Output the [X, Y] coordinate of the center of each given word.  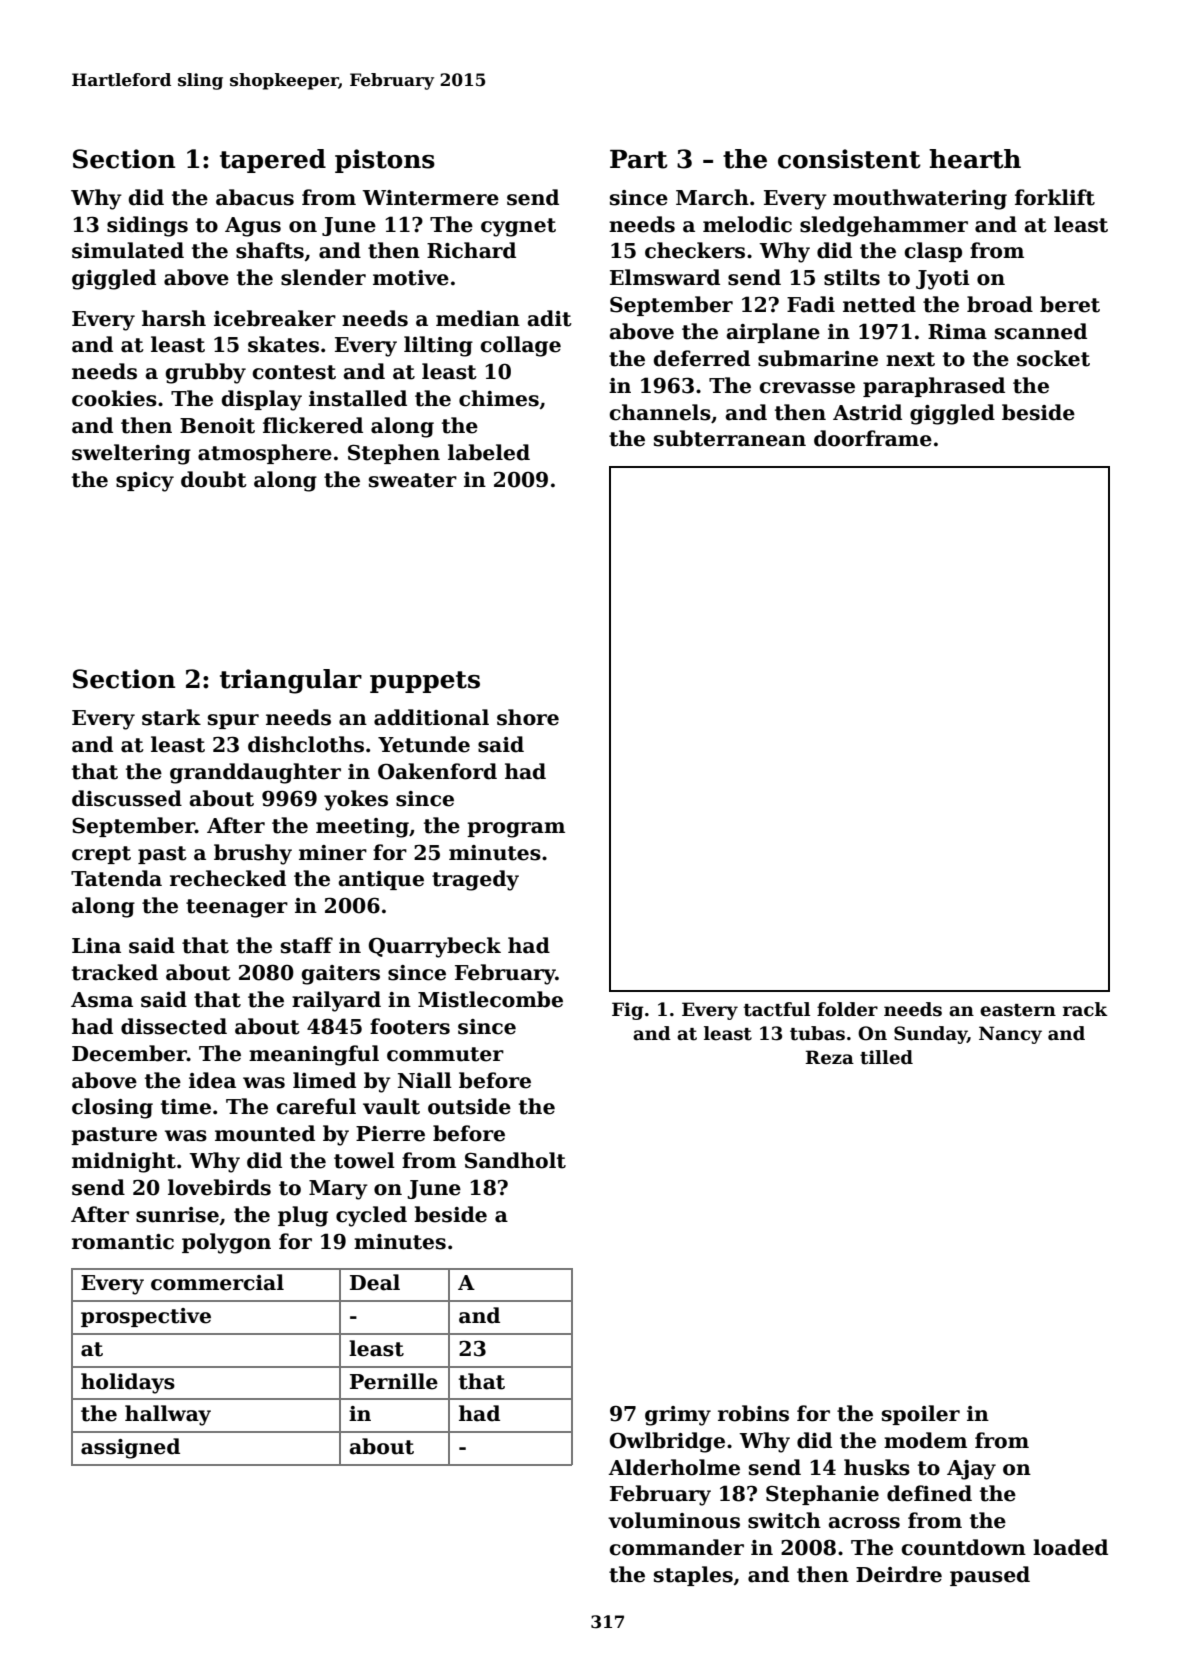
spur [233, 721]
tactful [777, 1009]
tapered [273, 161]
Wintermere [430, 198]
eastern [1018, 1010]
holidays [128, 1383]
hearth [975, 159]
